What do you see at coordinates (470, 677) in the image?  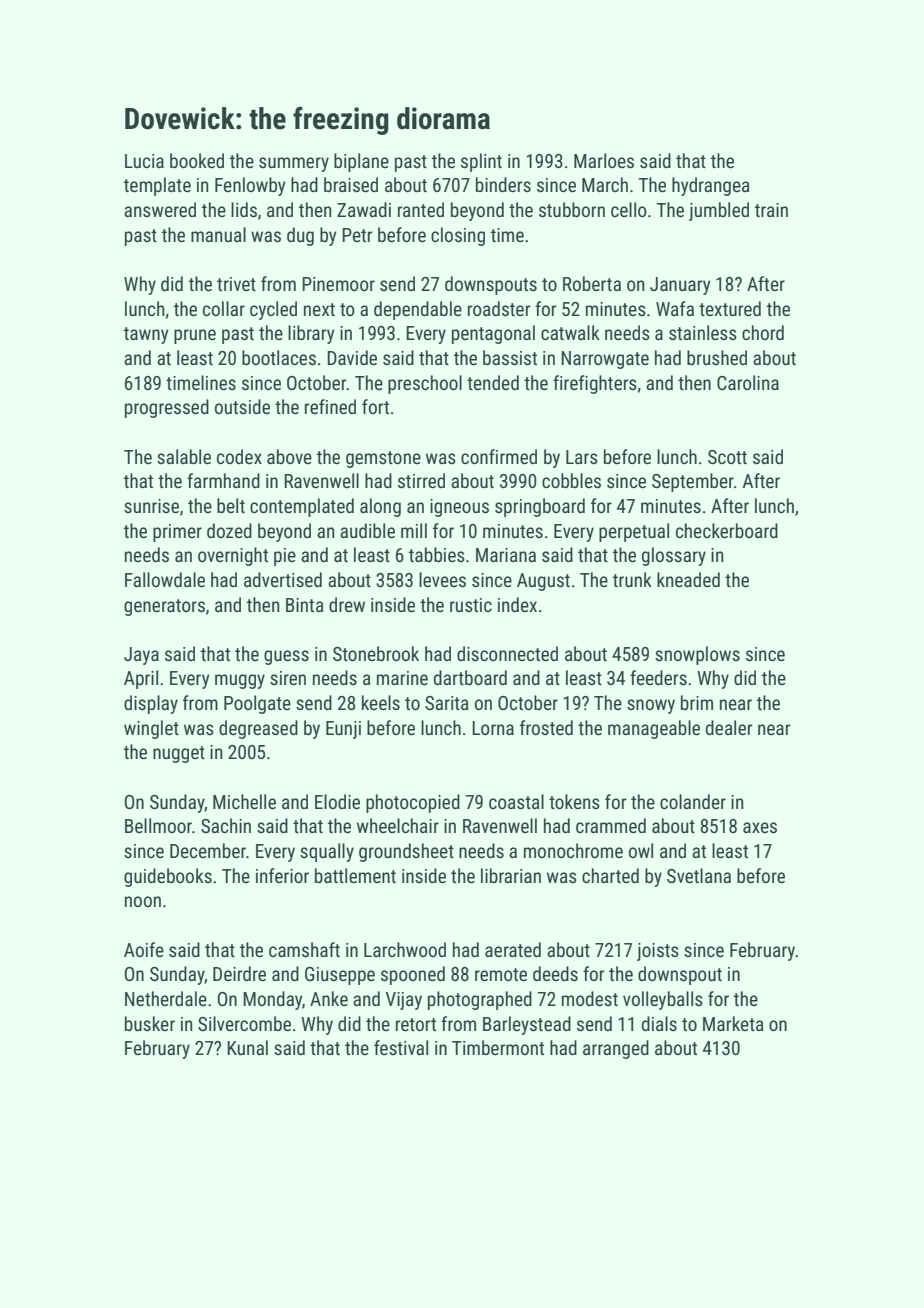 I see `dartboard` at bounding box center [470, 677].
